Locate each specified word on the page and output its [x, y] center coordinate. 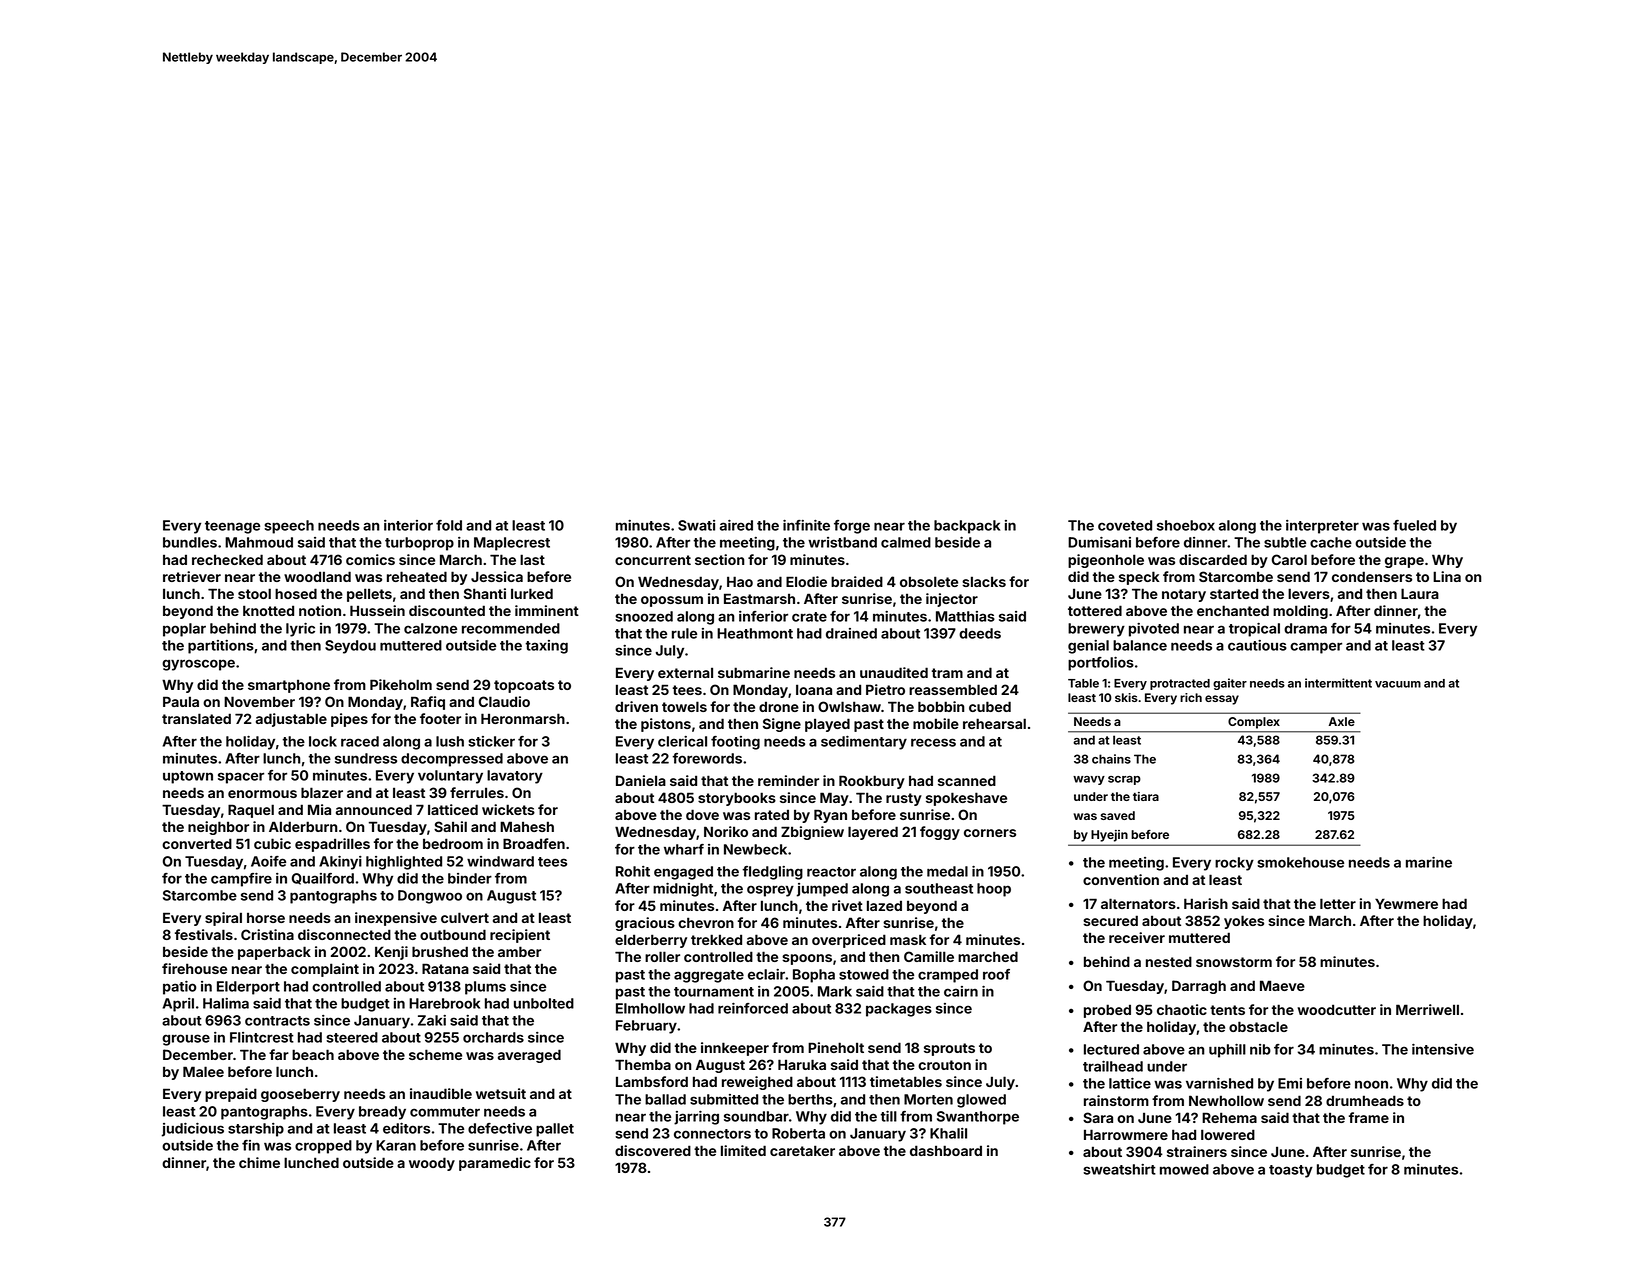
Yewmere [1406, 903]
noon [1371, 1084]
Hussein [377, 610]
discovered [653, 1150]
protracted [1180, 684]
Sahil [450, 826]
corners [990, 833]
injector [952, 600]
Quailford [323, 879]
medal [947, 871]
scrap [1124, 780]
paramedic [495, 1164]
